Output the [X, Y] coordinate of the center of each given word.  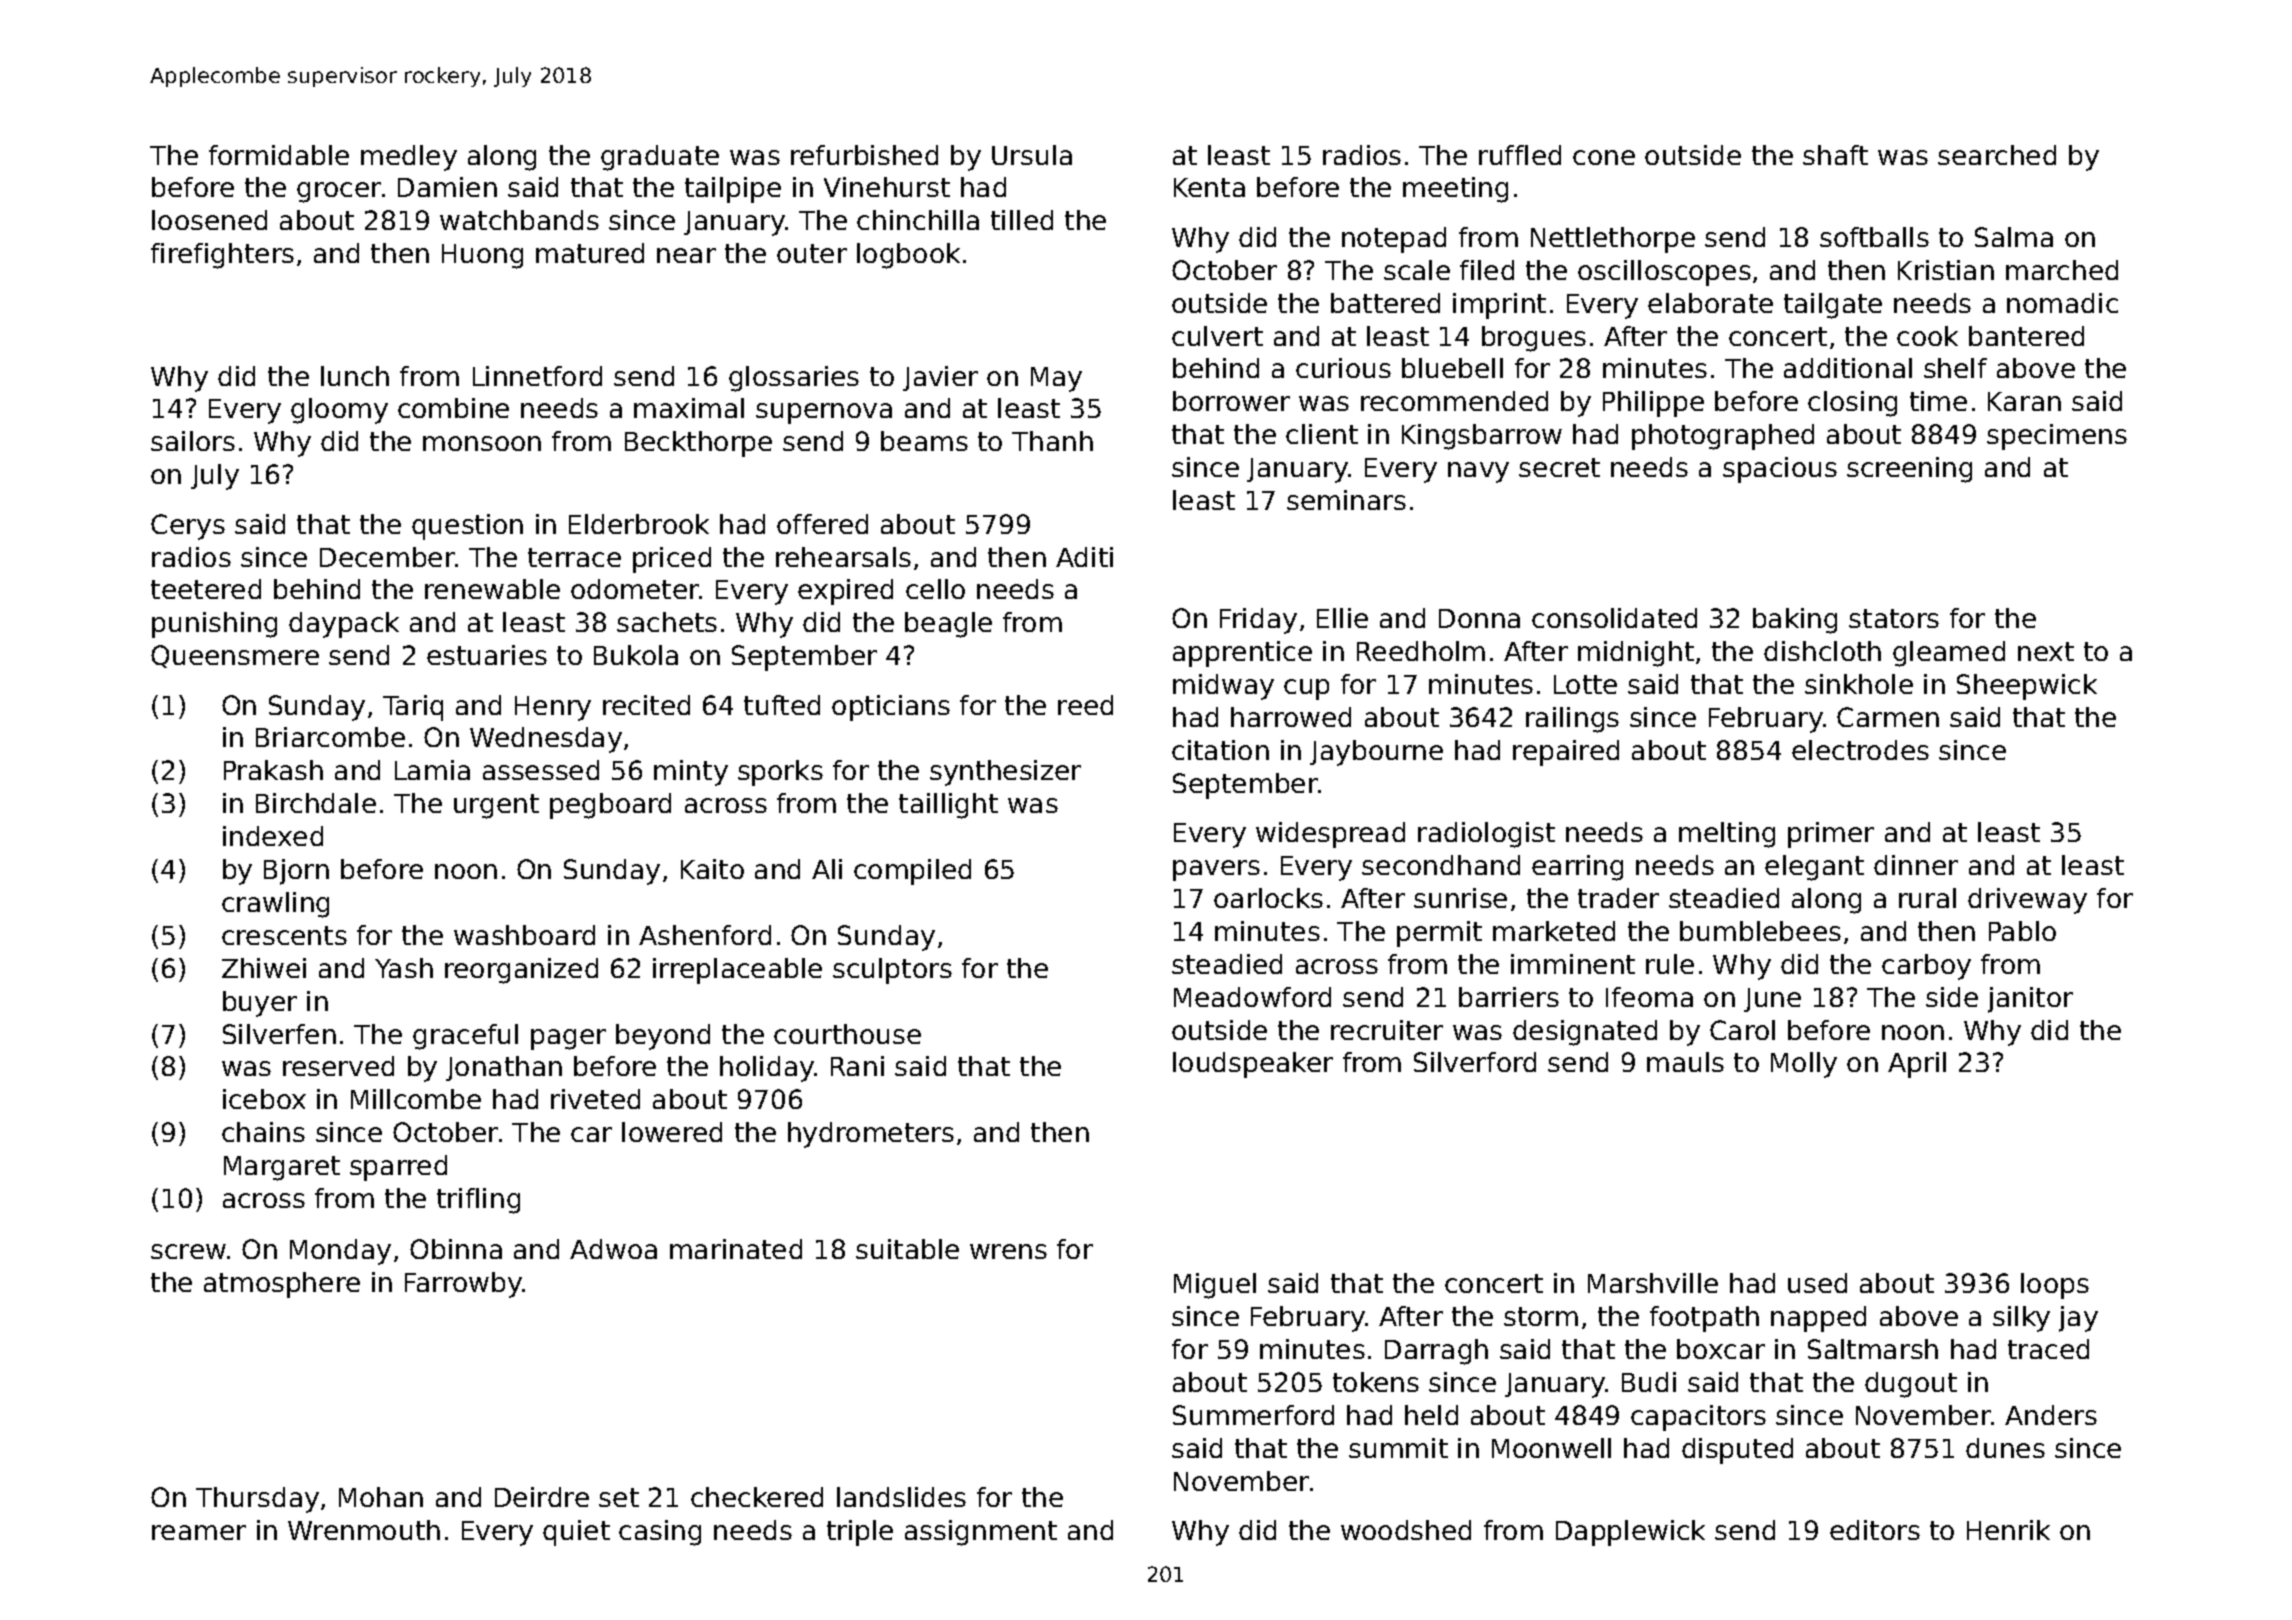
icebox [264, 1099]
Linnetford [537, 376]
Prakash [273, 770]
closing [1852, 404]
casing [660, 1533]
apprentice [1242, 654]
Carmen [1888, 717]
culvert [1217, 336]
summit [1398, 1448]
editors [1875, 1530]
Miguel [1215, 1286]
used [1817, 1283]
